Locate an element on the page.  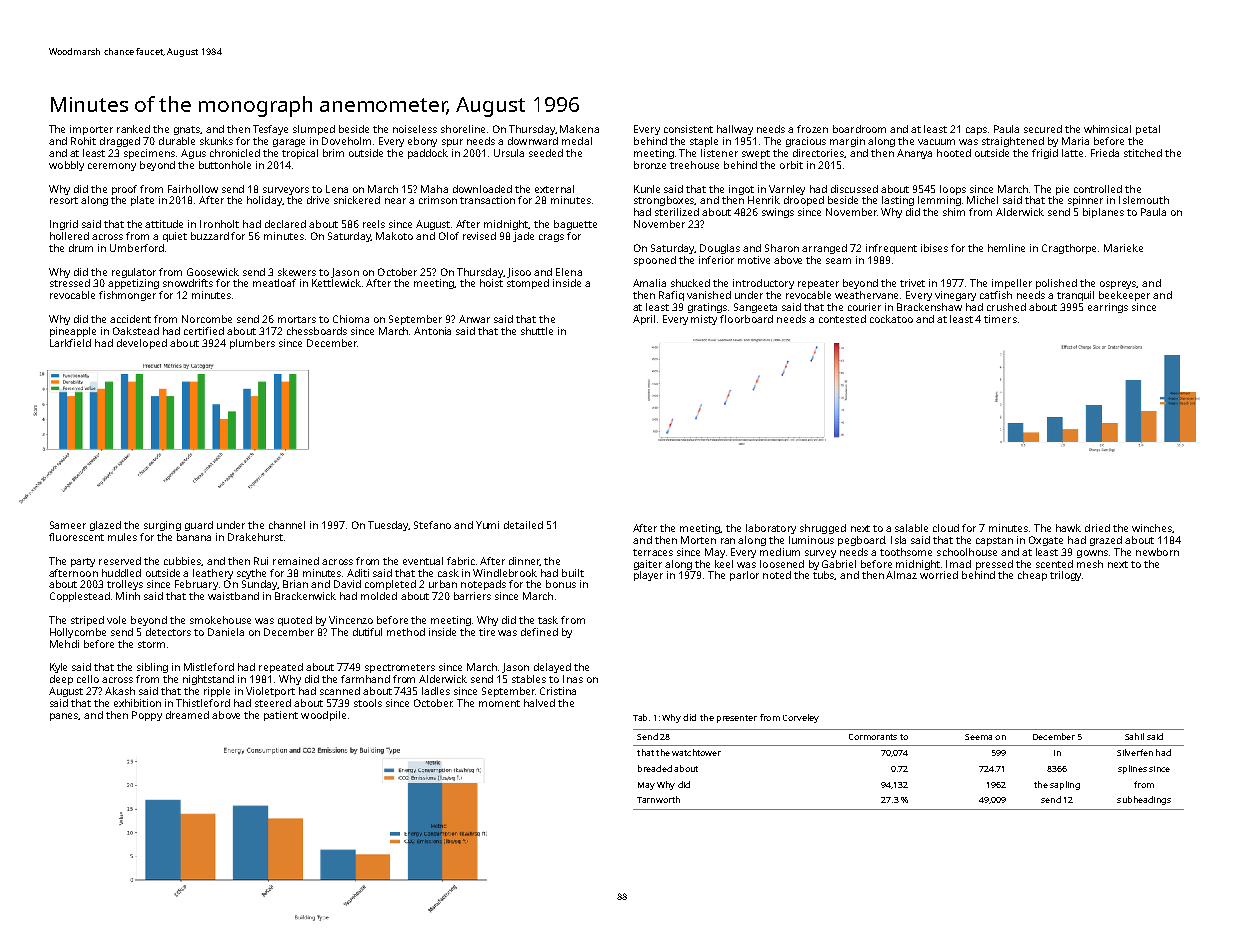
ingot is located at coordinates (741, 190).
